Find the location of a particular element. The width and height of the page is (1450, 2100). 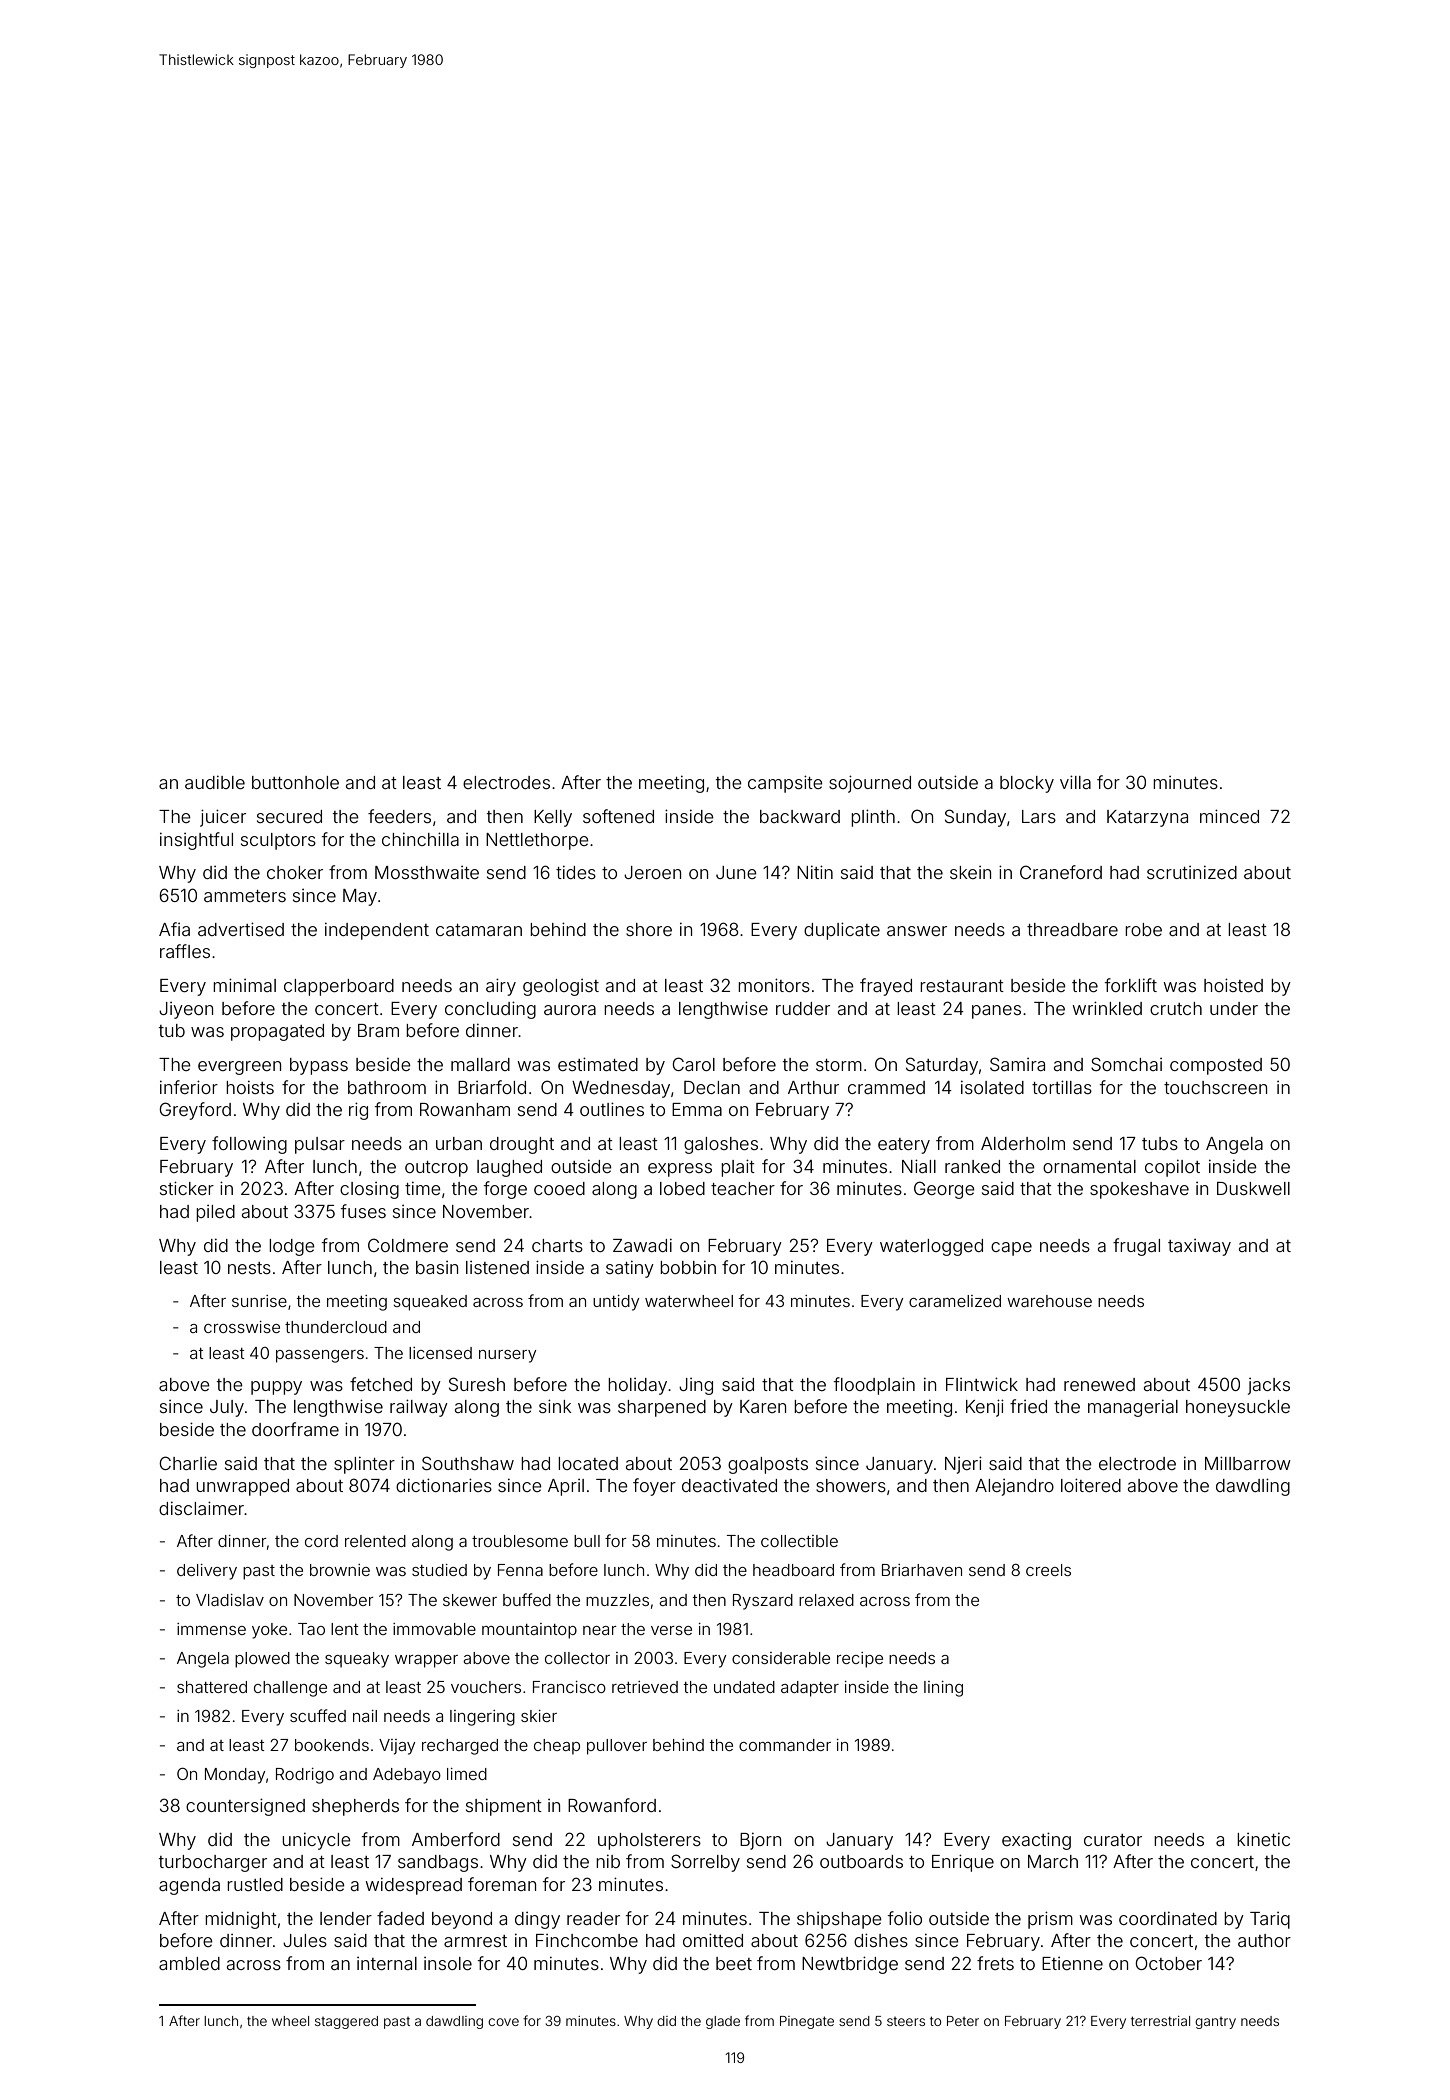

threadbare is located at coordinates (1072, 929).
